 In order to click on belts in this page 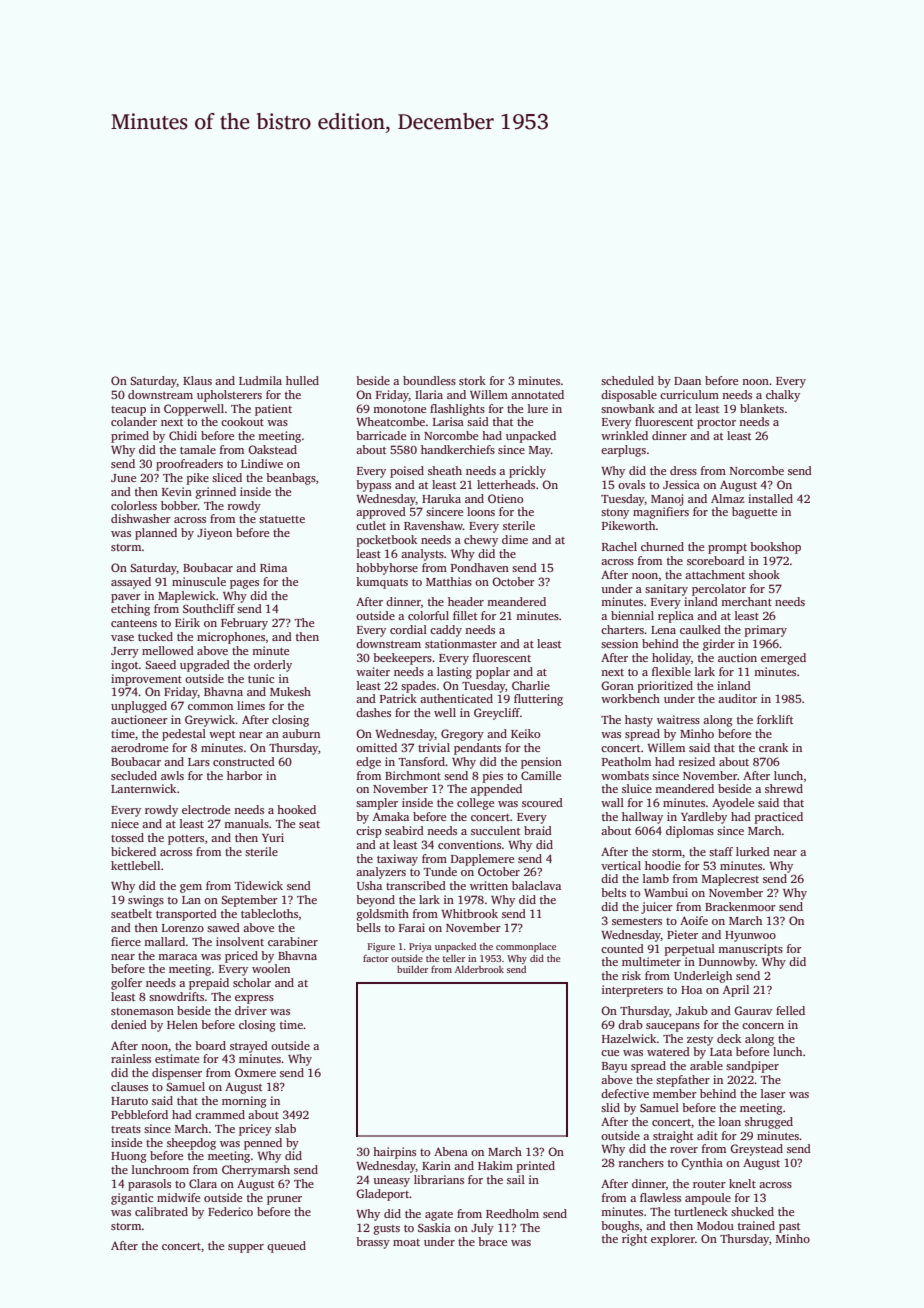, I will do `click(613, 892)`.
